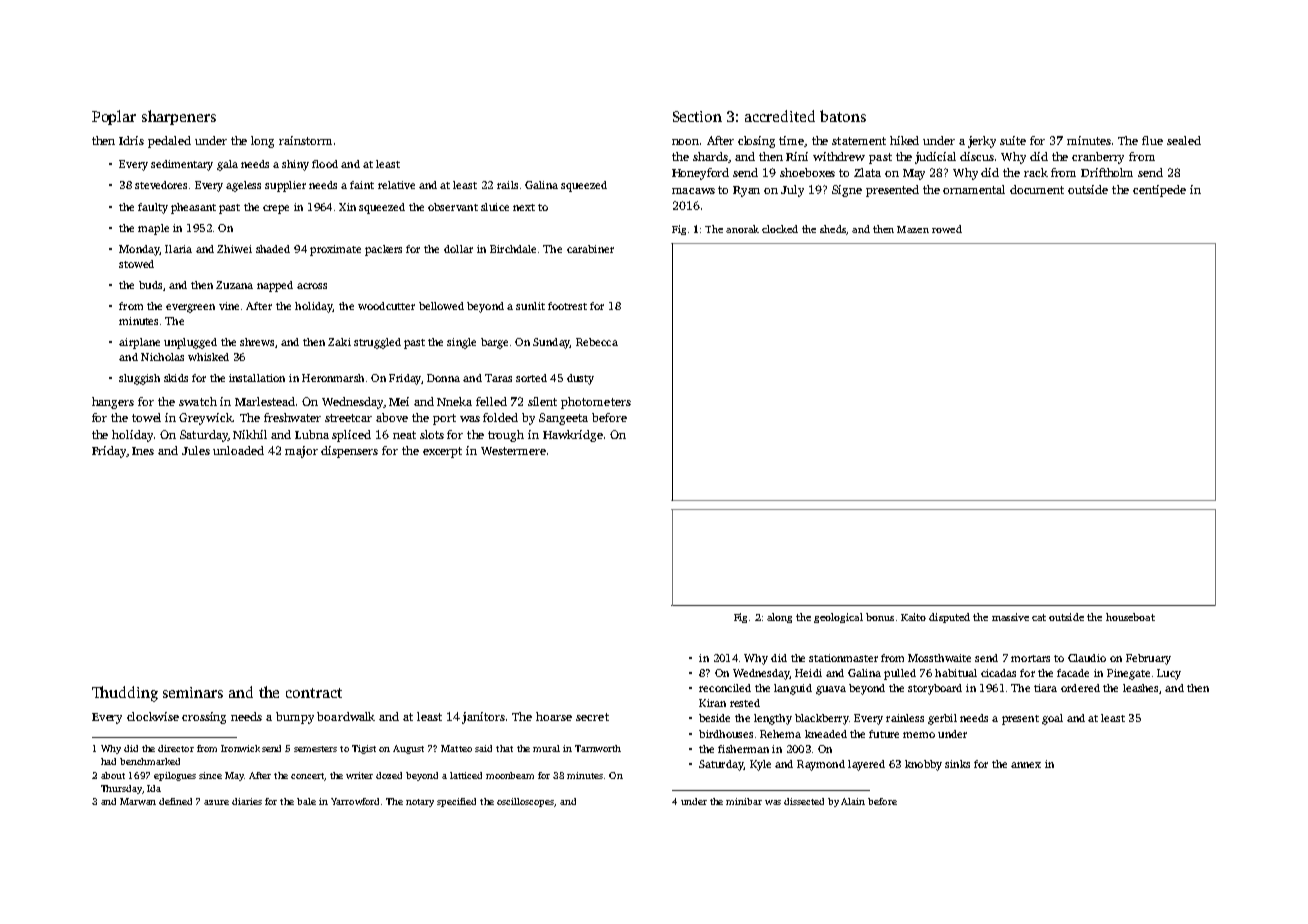 Image resolution: width=1308 pixels, height=924 pixels. Describe the element at coordinates (441, 306) in the screenshot. I see `bellowed` at that location.
